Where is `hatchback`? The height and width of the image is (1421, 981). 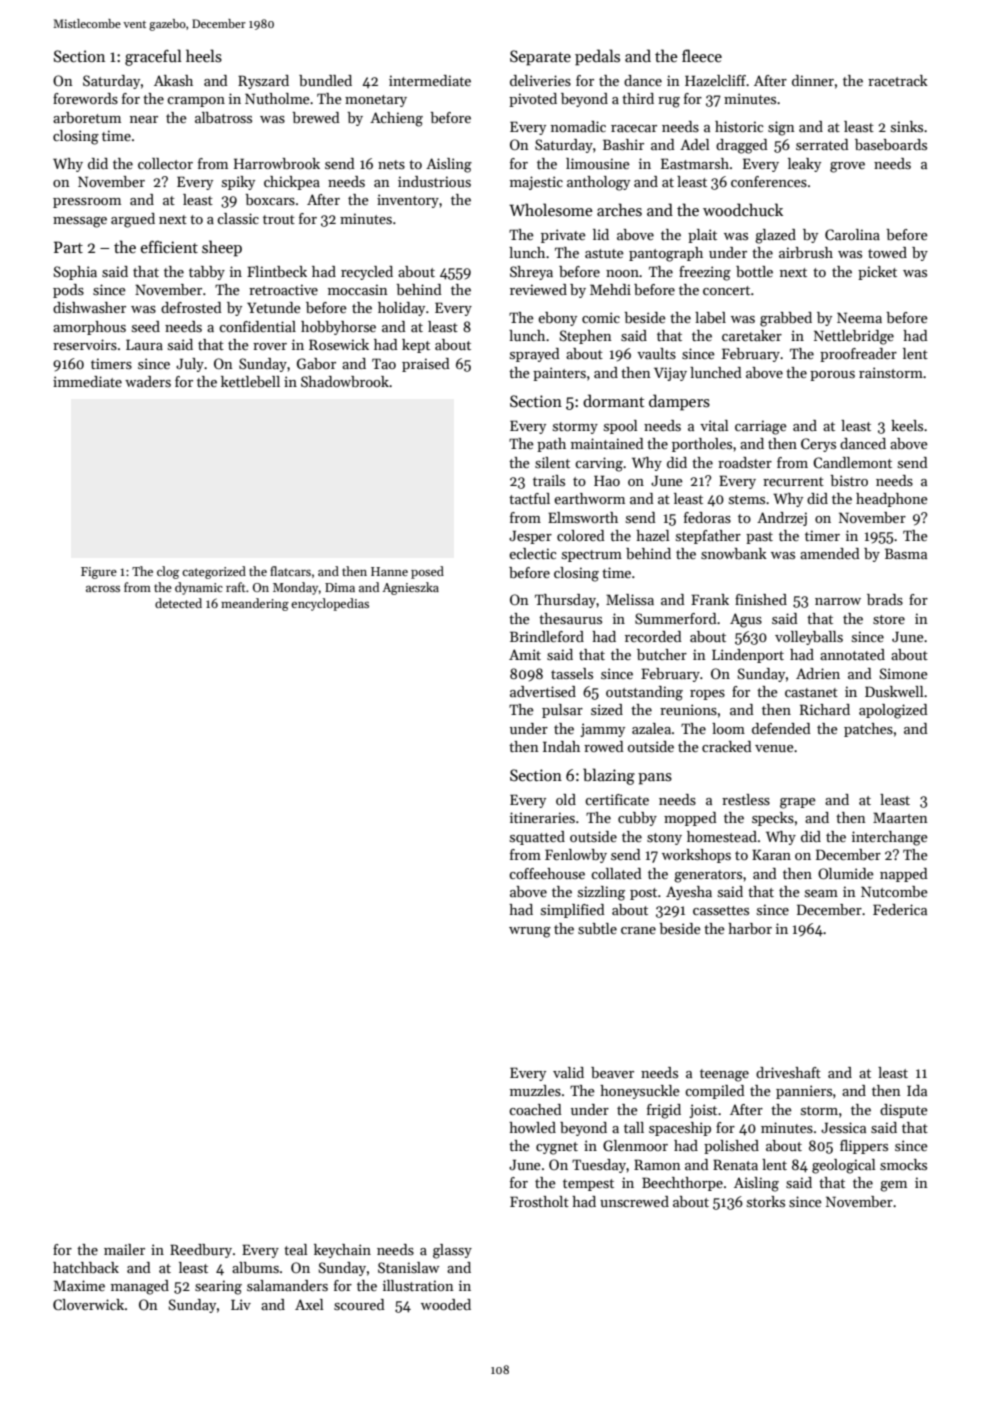 hatchback is located at coordinates (86, 1267).
